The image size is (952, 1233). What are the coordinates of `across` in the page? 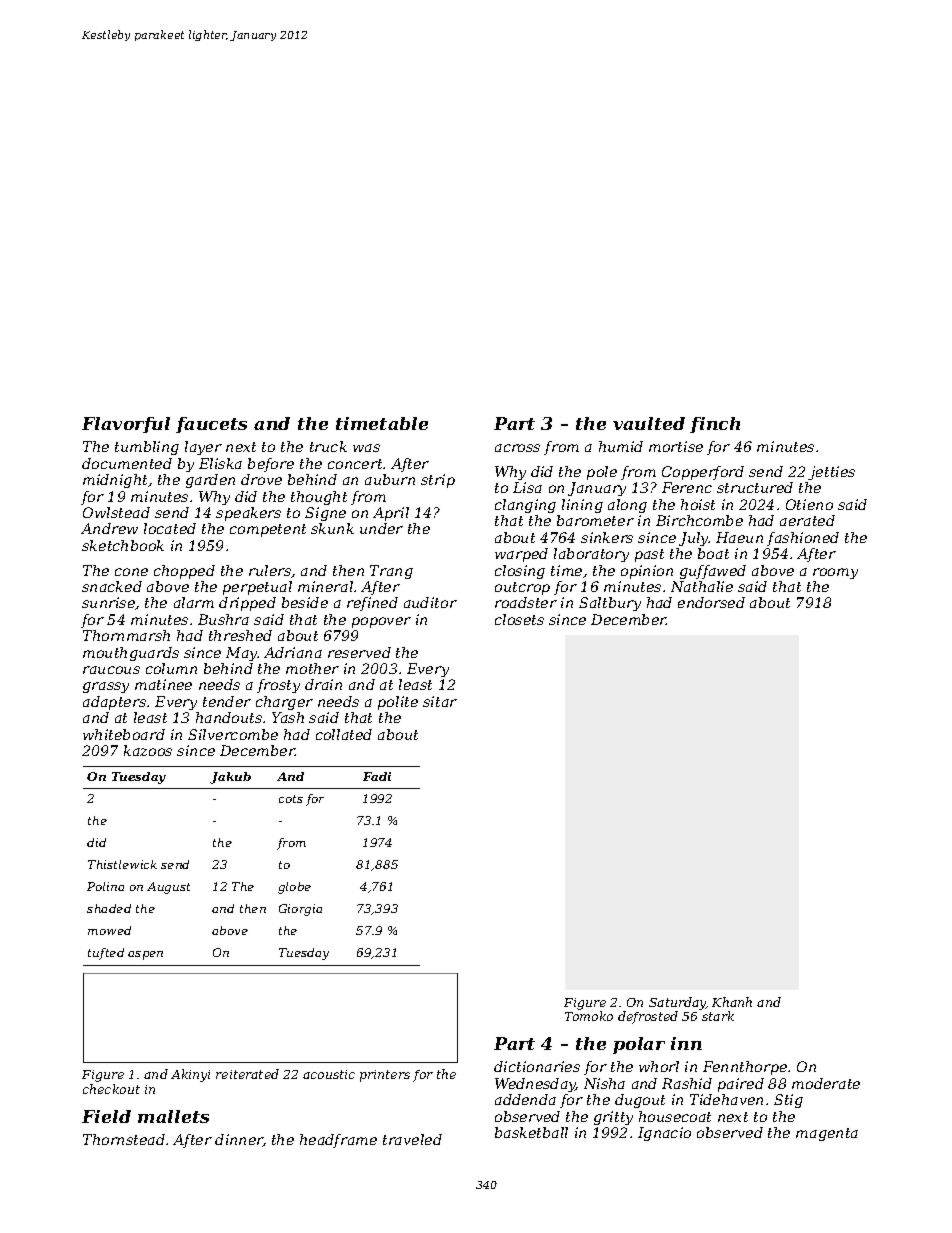 It's located at (517, 448).
